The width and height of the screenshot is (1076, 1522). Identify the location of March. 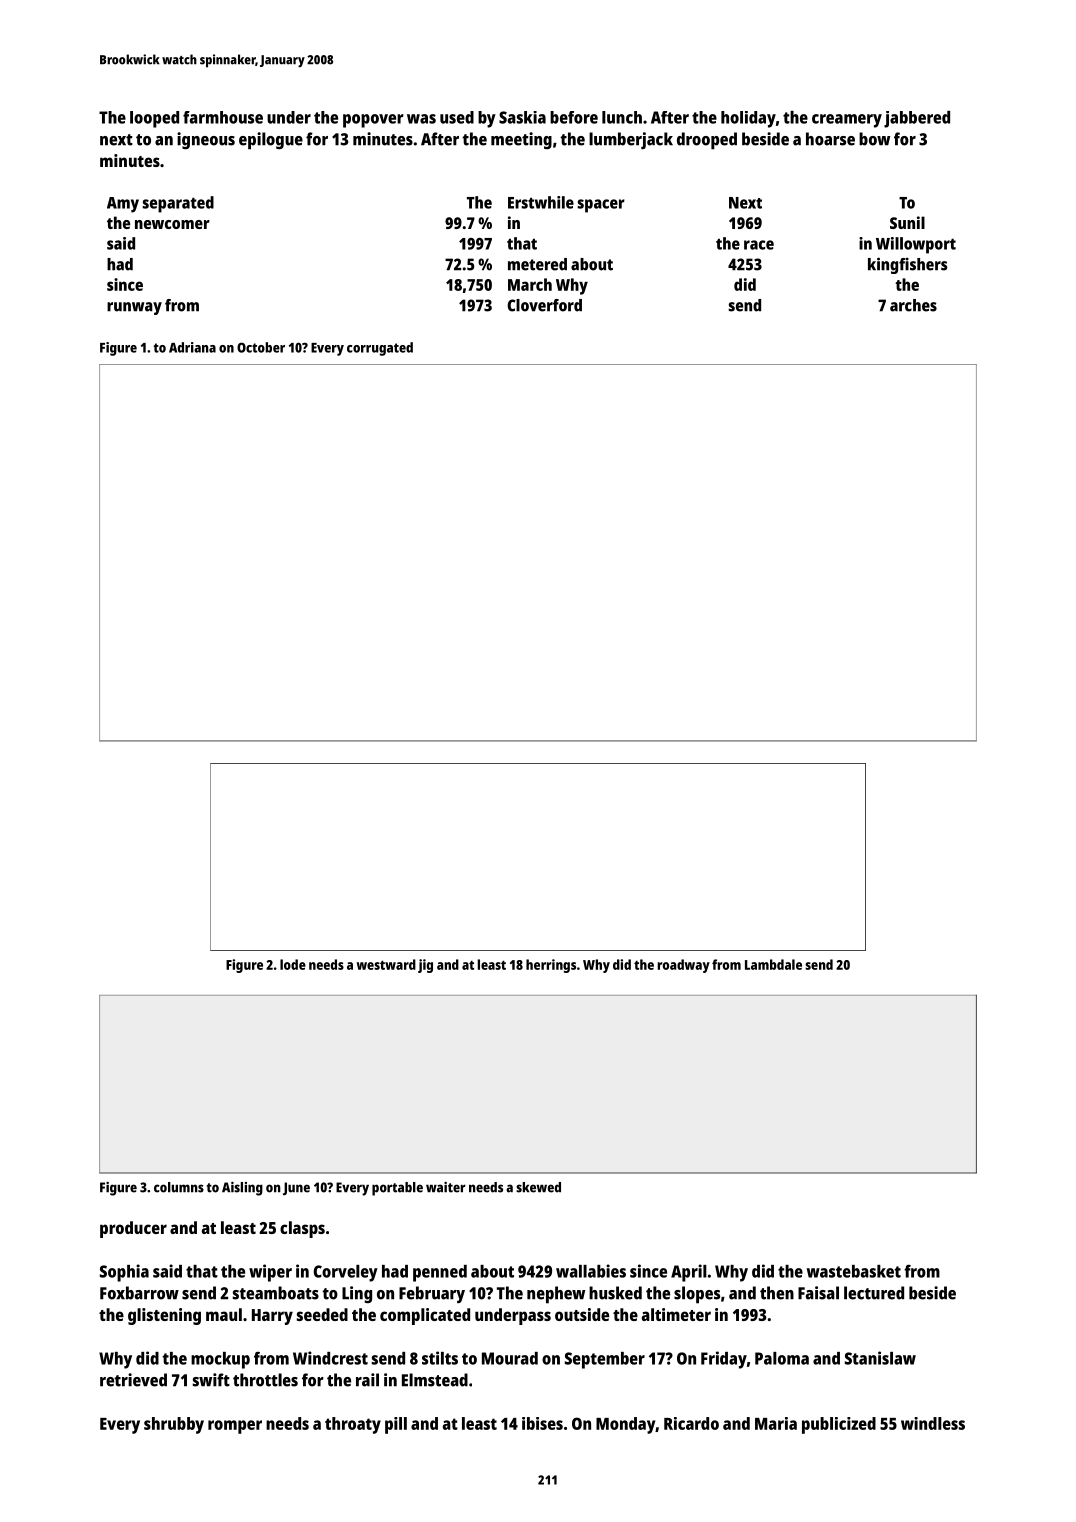
(530, 284).
